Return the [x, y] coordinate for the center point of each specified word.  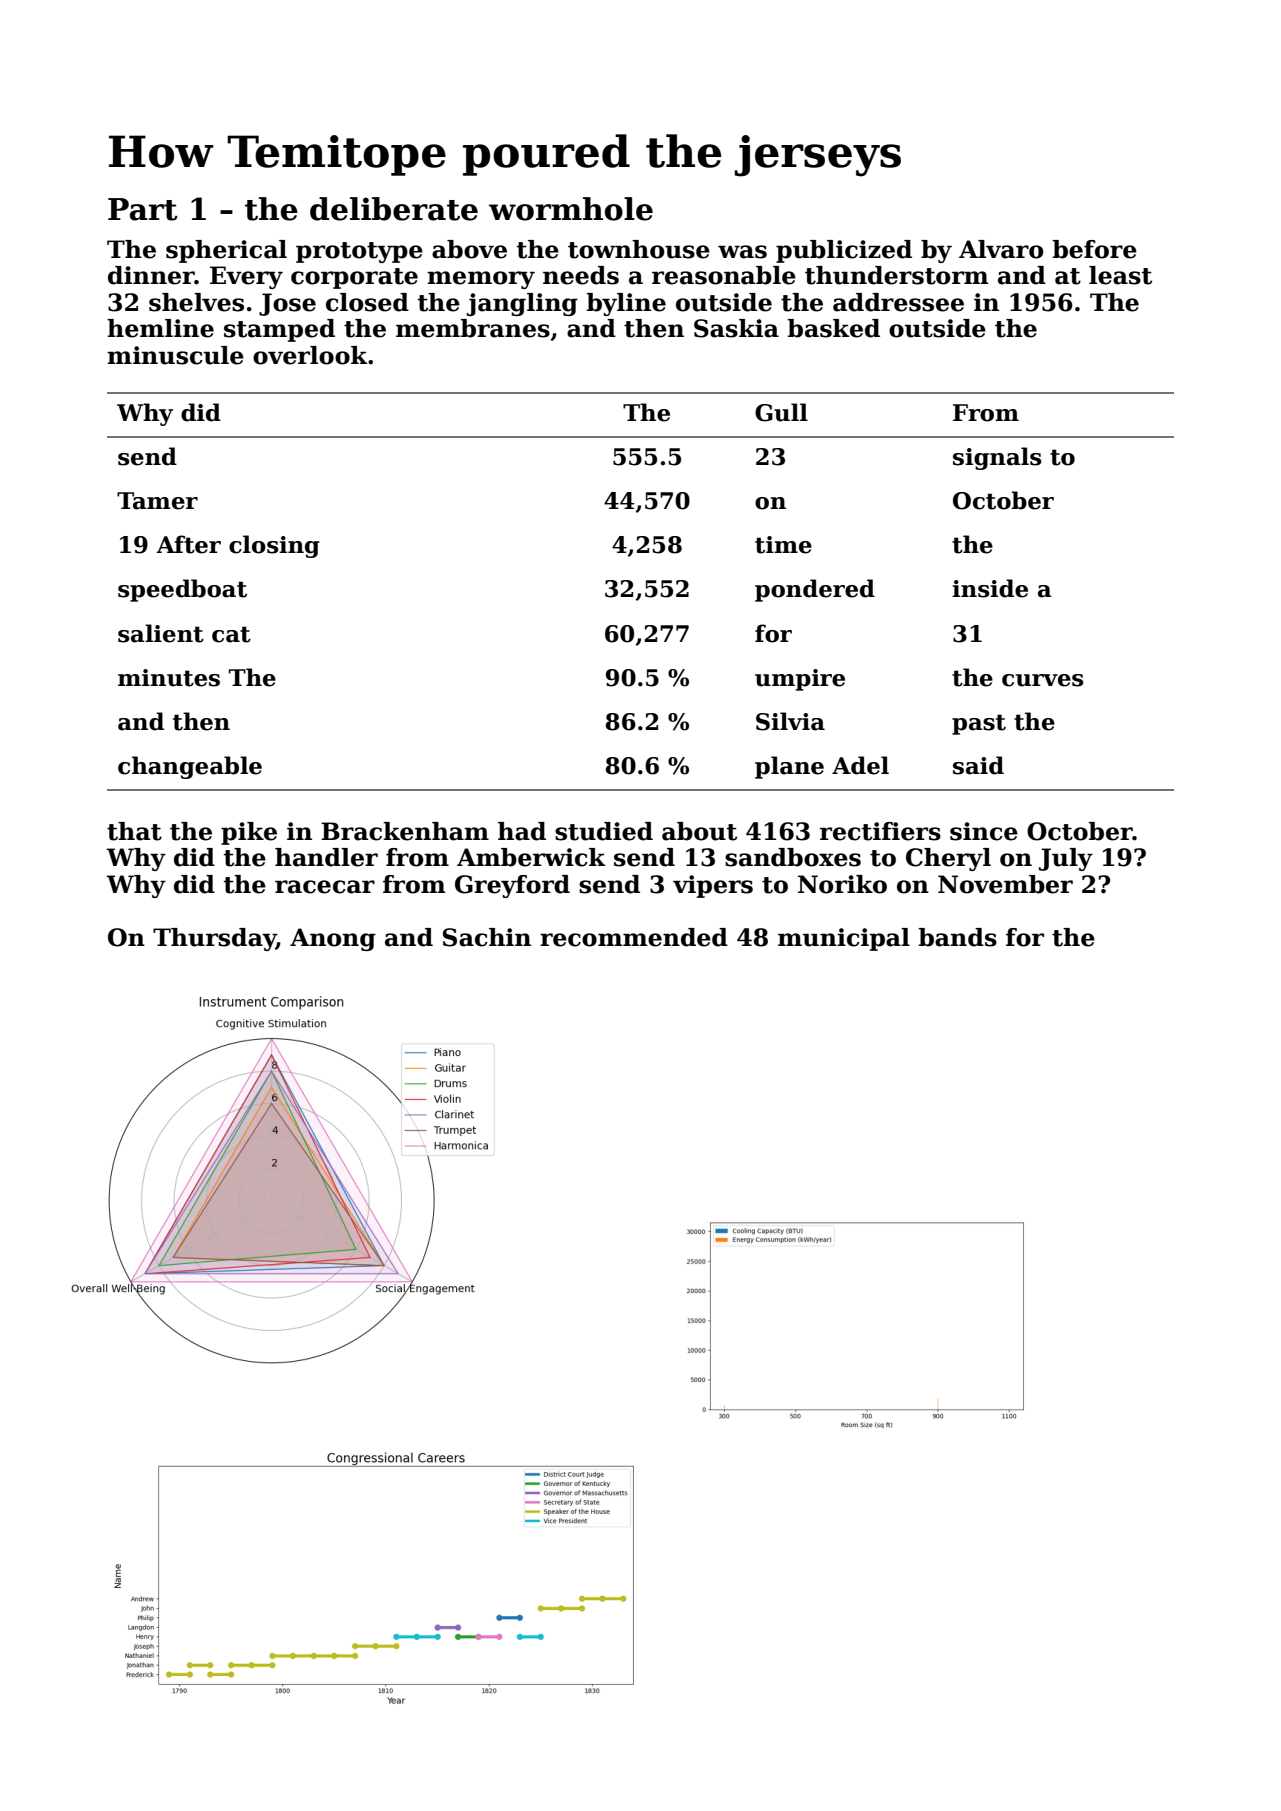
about [699, 831]
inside [990, 588]
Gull [781, 412]
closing [274, 546]
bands [958, 937]
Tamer [157, 501]
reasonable [724, 275]
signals [997, 458]
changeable [190, 767]
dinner [151, 275]
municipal [844, 939]
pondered [815, 590]
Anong [333, 939]
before [1095, 249]
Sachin [487, 937]
